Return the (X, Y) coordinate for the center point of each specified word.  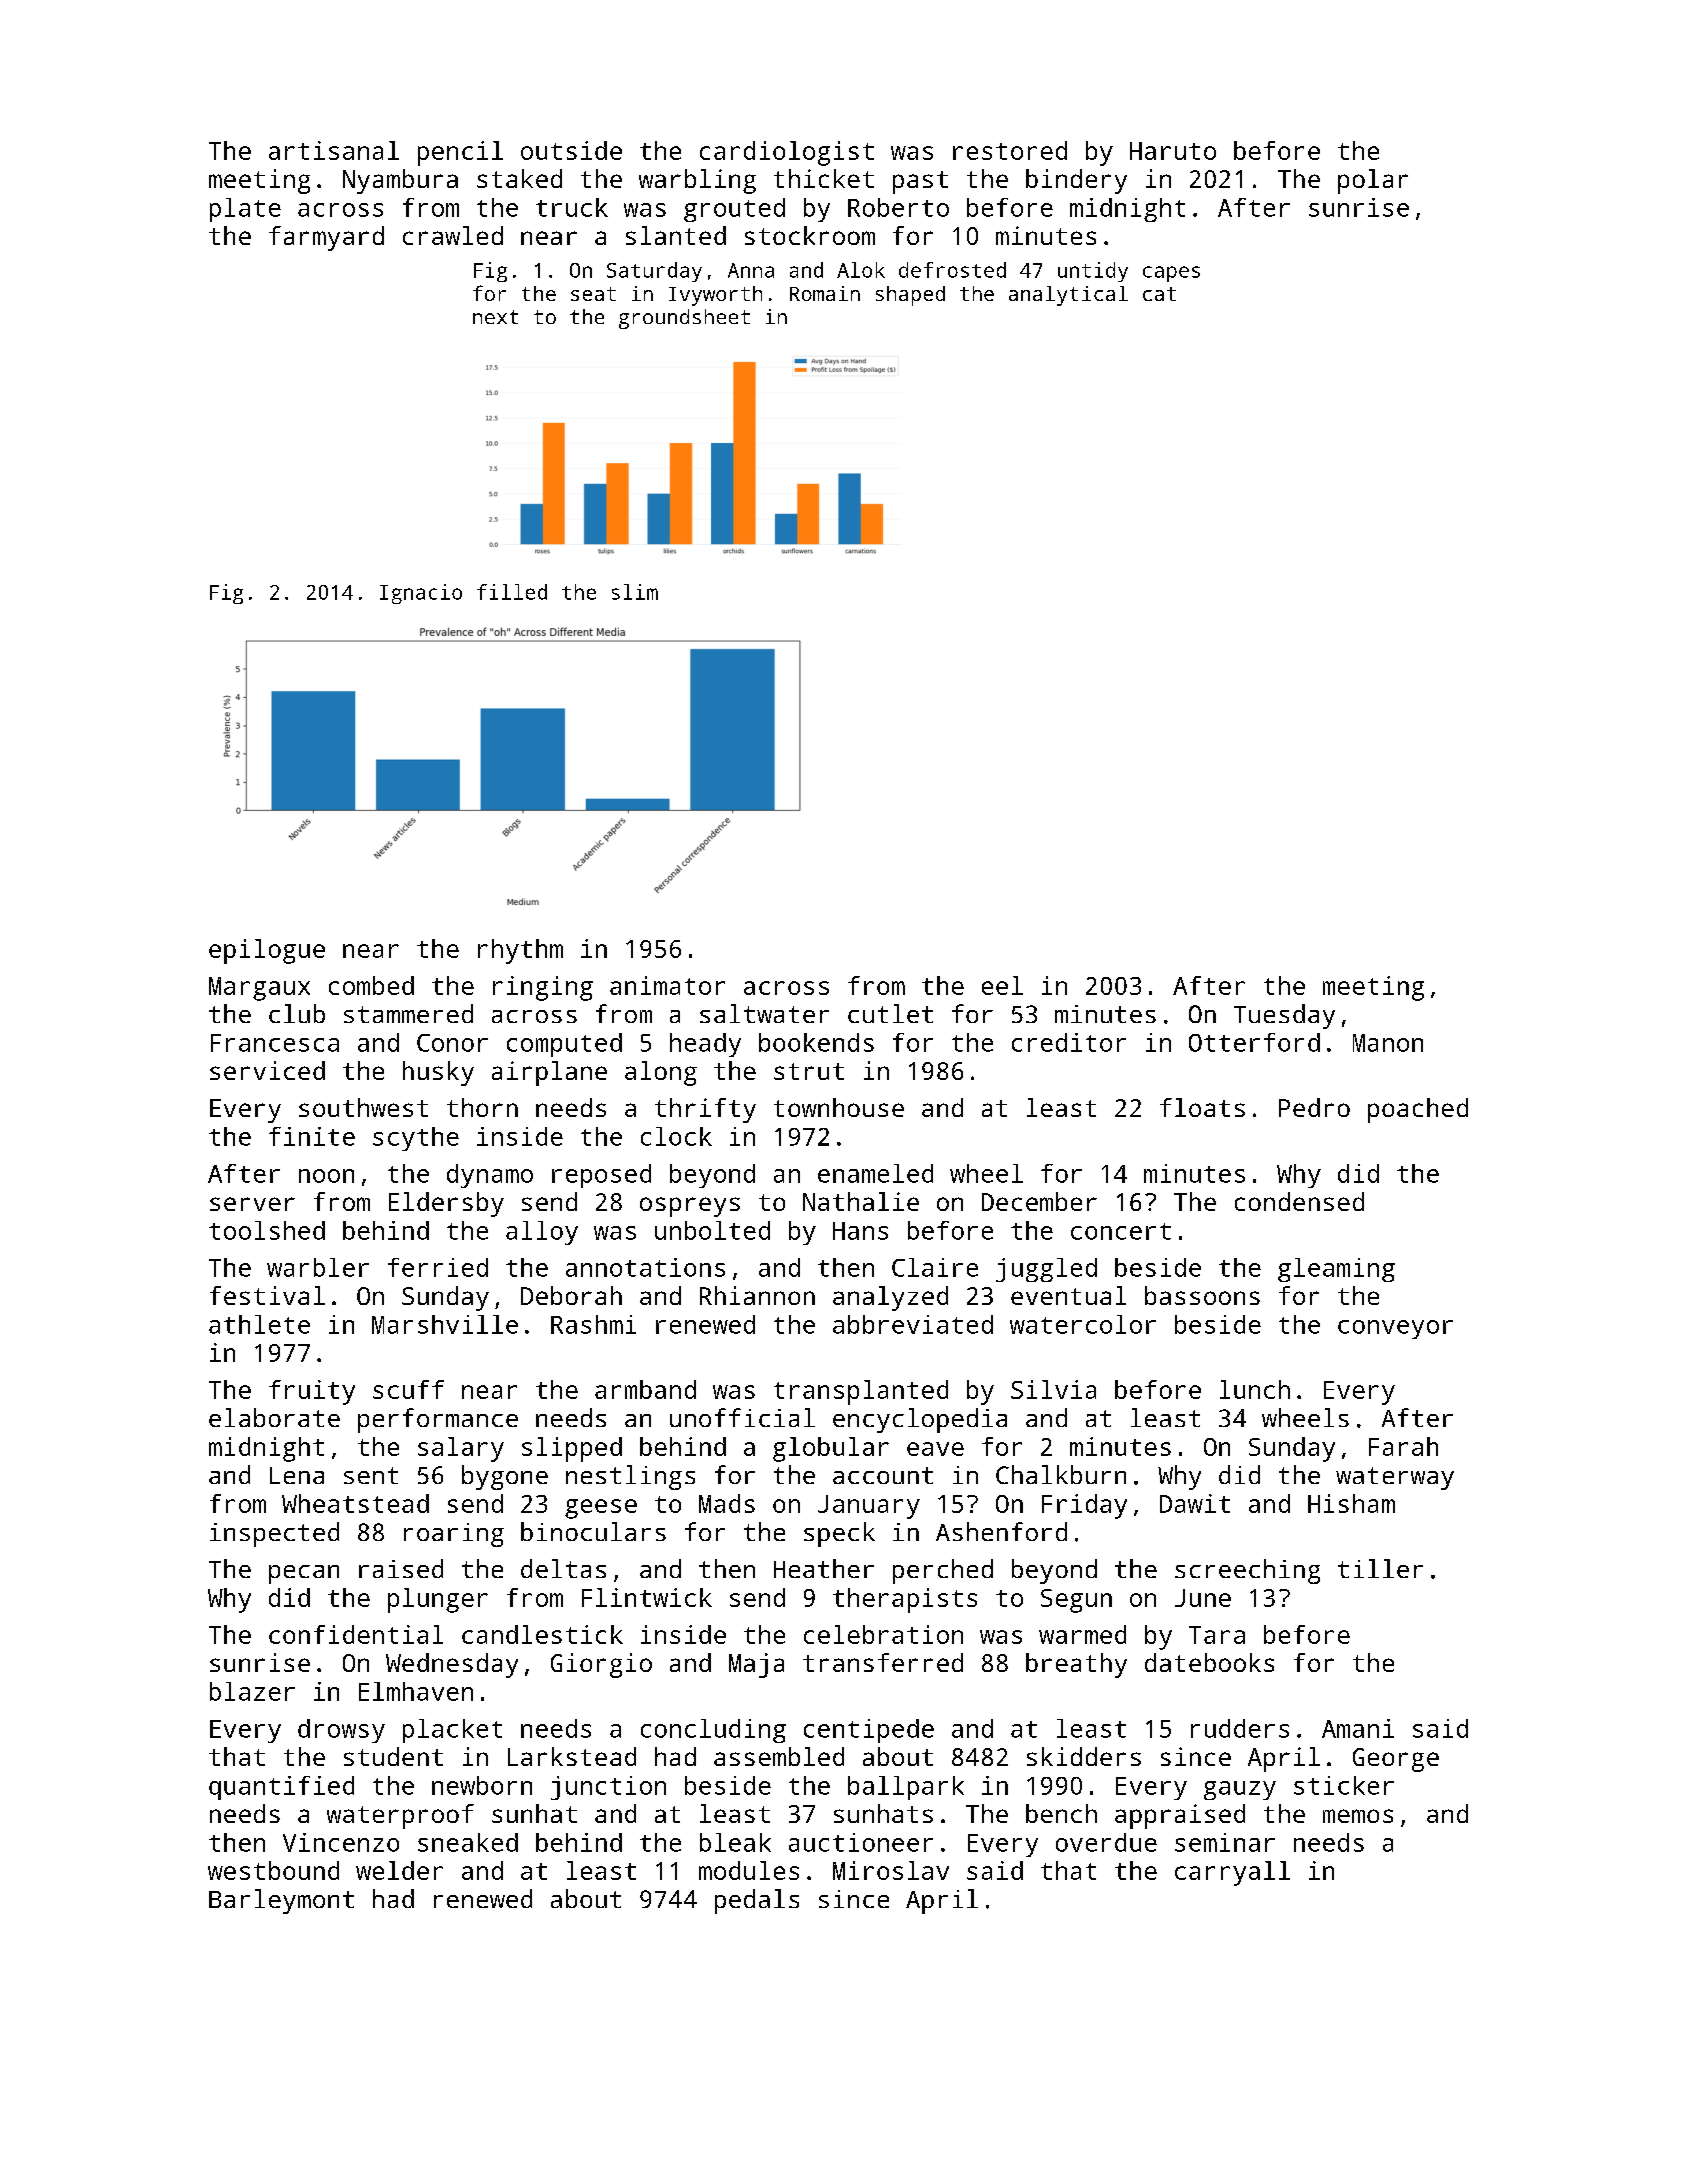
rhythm (520, 951)
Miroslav (891, 1870)
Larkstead (572, 1756)
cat (1159, 294)
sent (371, 1475)
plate (245, 210)
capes (1171, 274)
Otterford (1254, 1042)
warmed (1082, 1634)
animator (667, 985)
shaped (910, 296)
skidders (1084, 1756)
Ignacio (421, 594)
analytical (1068, 296)
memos (1358, 1816)
